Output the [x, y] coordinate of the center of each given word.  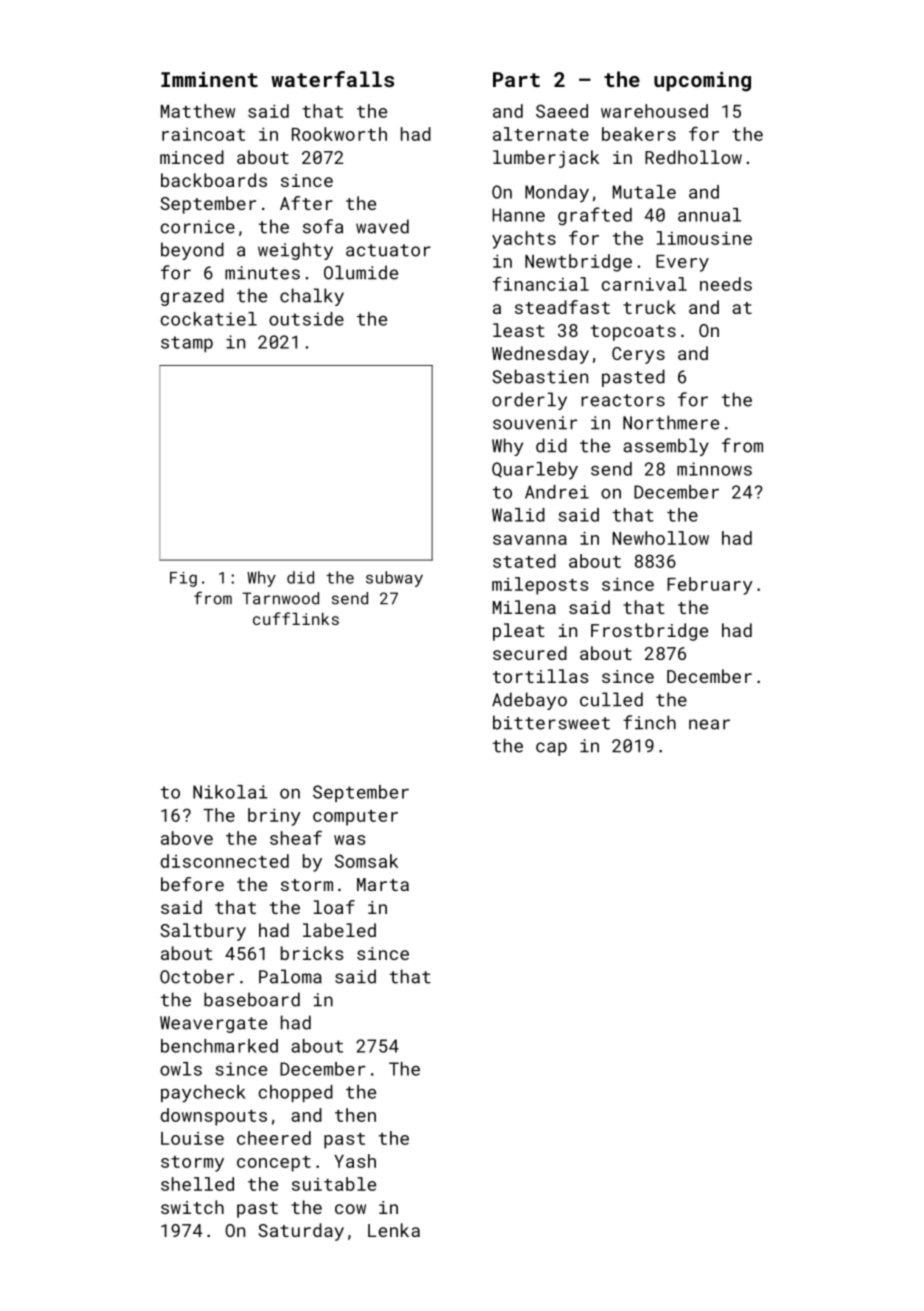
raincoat [203, 134]
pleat [519, 632]
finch [649, 722]
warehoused [654, 111]
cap [551, 749]
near [709, 724]
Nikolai [230, 792]
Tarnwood [280, 598]
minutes [262, 273]
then [355, 1115]
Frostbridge [649, 632]
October [197, 976]
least [519, 330]
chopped [296, 1093]
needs [726, 284]
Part [516, 79]
